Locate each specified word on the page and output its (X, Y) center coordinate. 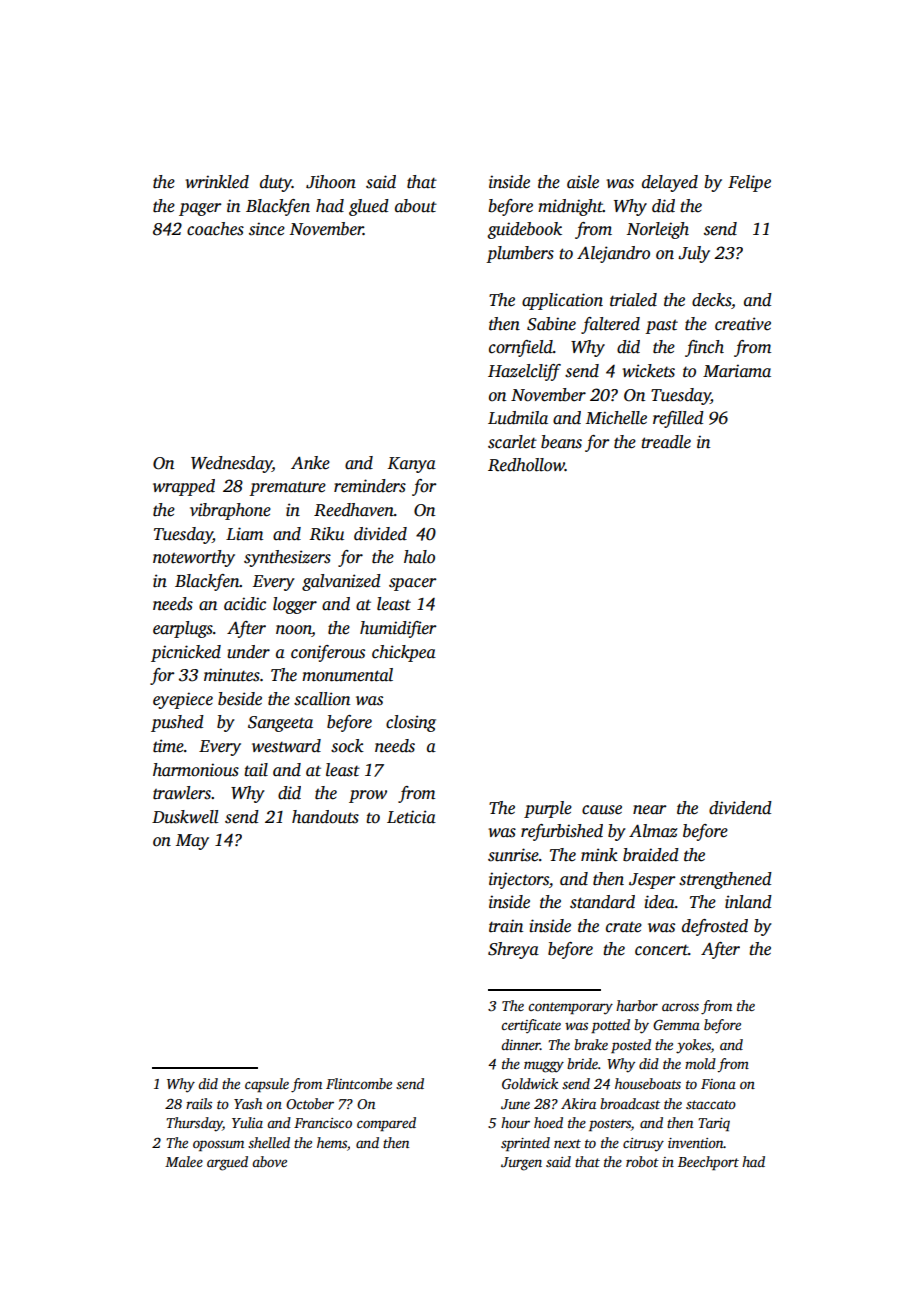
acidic (245, 604)
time (168, 746)
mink (599, 855)
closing (411, 723)
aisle (583, 182)
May (192, 842)
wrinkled (217, 182)
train (506, 926)
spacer (412, 584)
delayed (670, 183)
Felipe (749, 183)
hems (332, 1142)
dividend (740, 808)
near (649, 810)
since (267, 229)
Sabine (551, 324)
